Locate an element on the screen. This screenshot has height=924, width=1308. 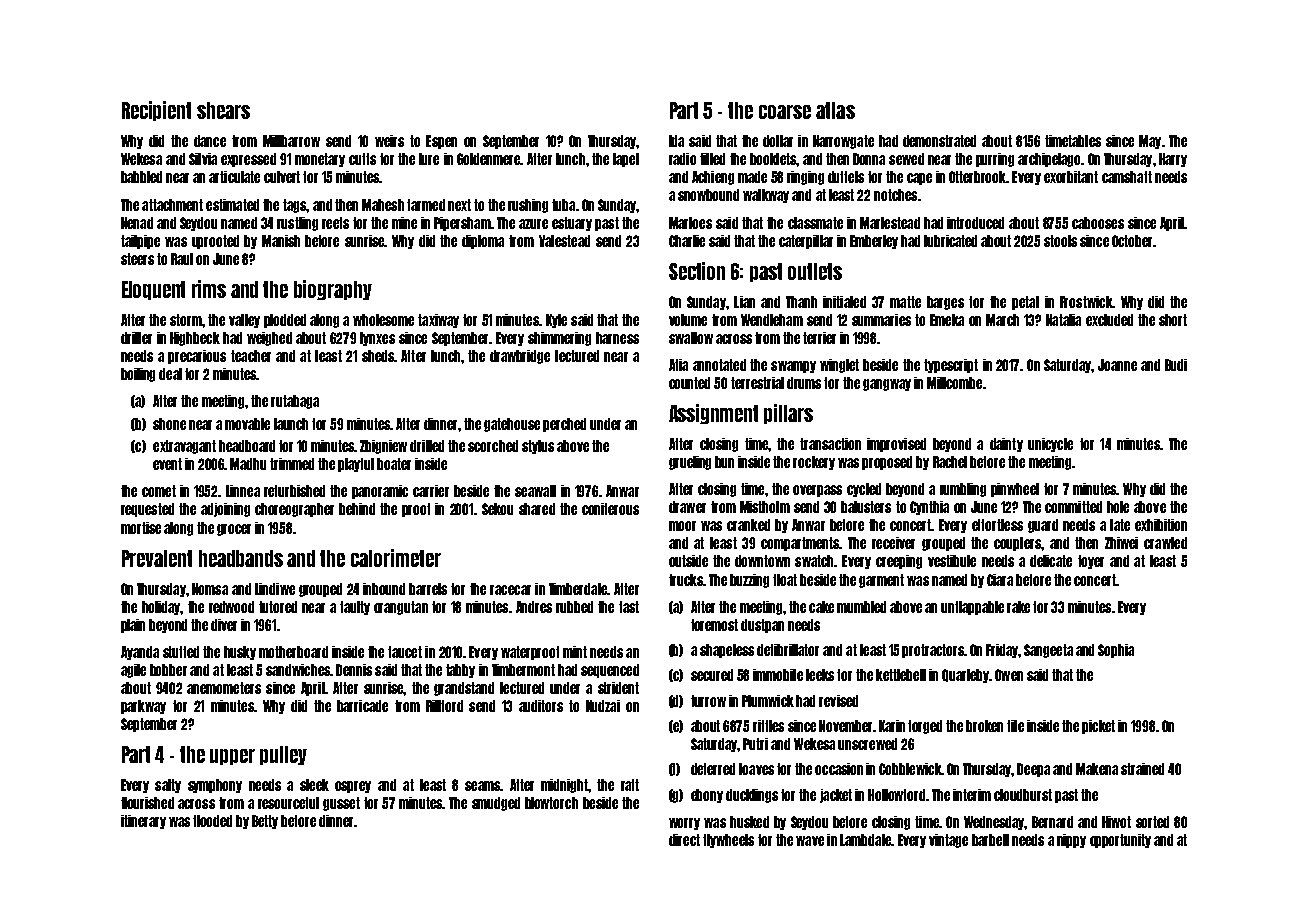
itinerary is located at coordinates (143, 822).
